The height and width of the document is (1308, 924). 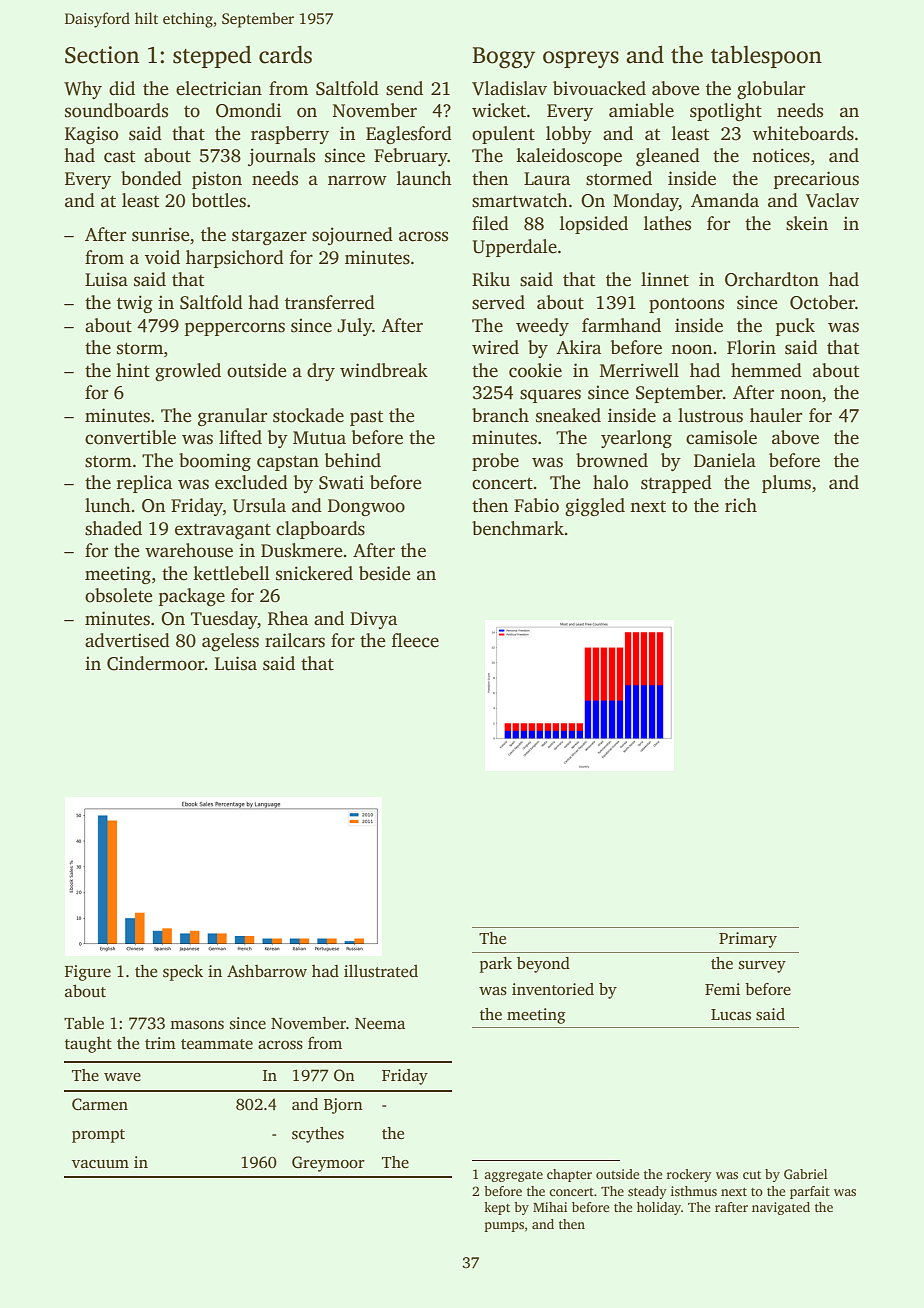 I want to click on stepped, so click(x=212, y=57).
